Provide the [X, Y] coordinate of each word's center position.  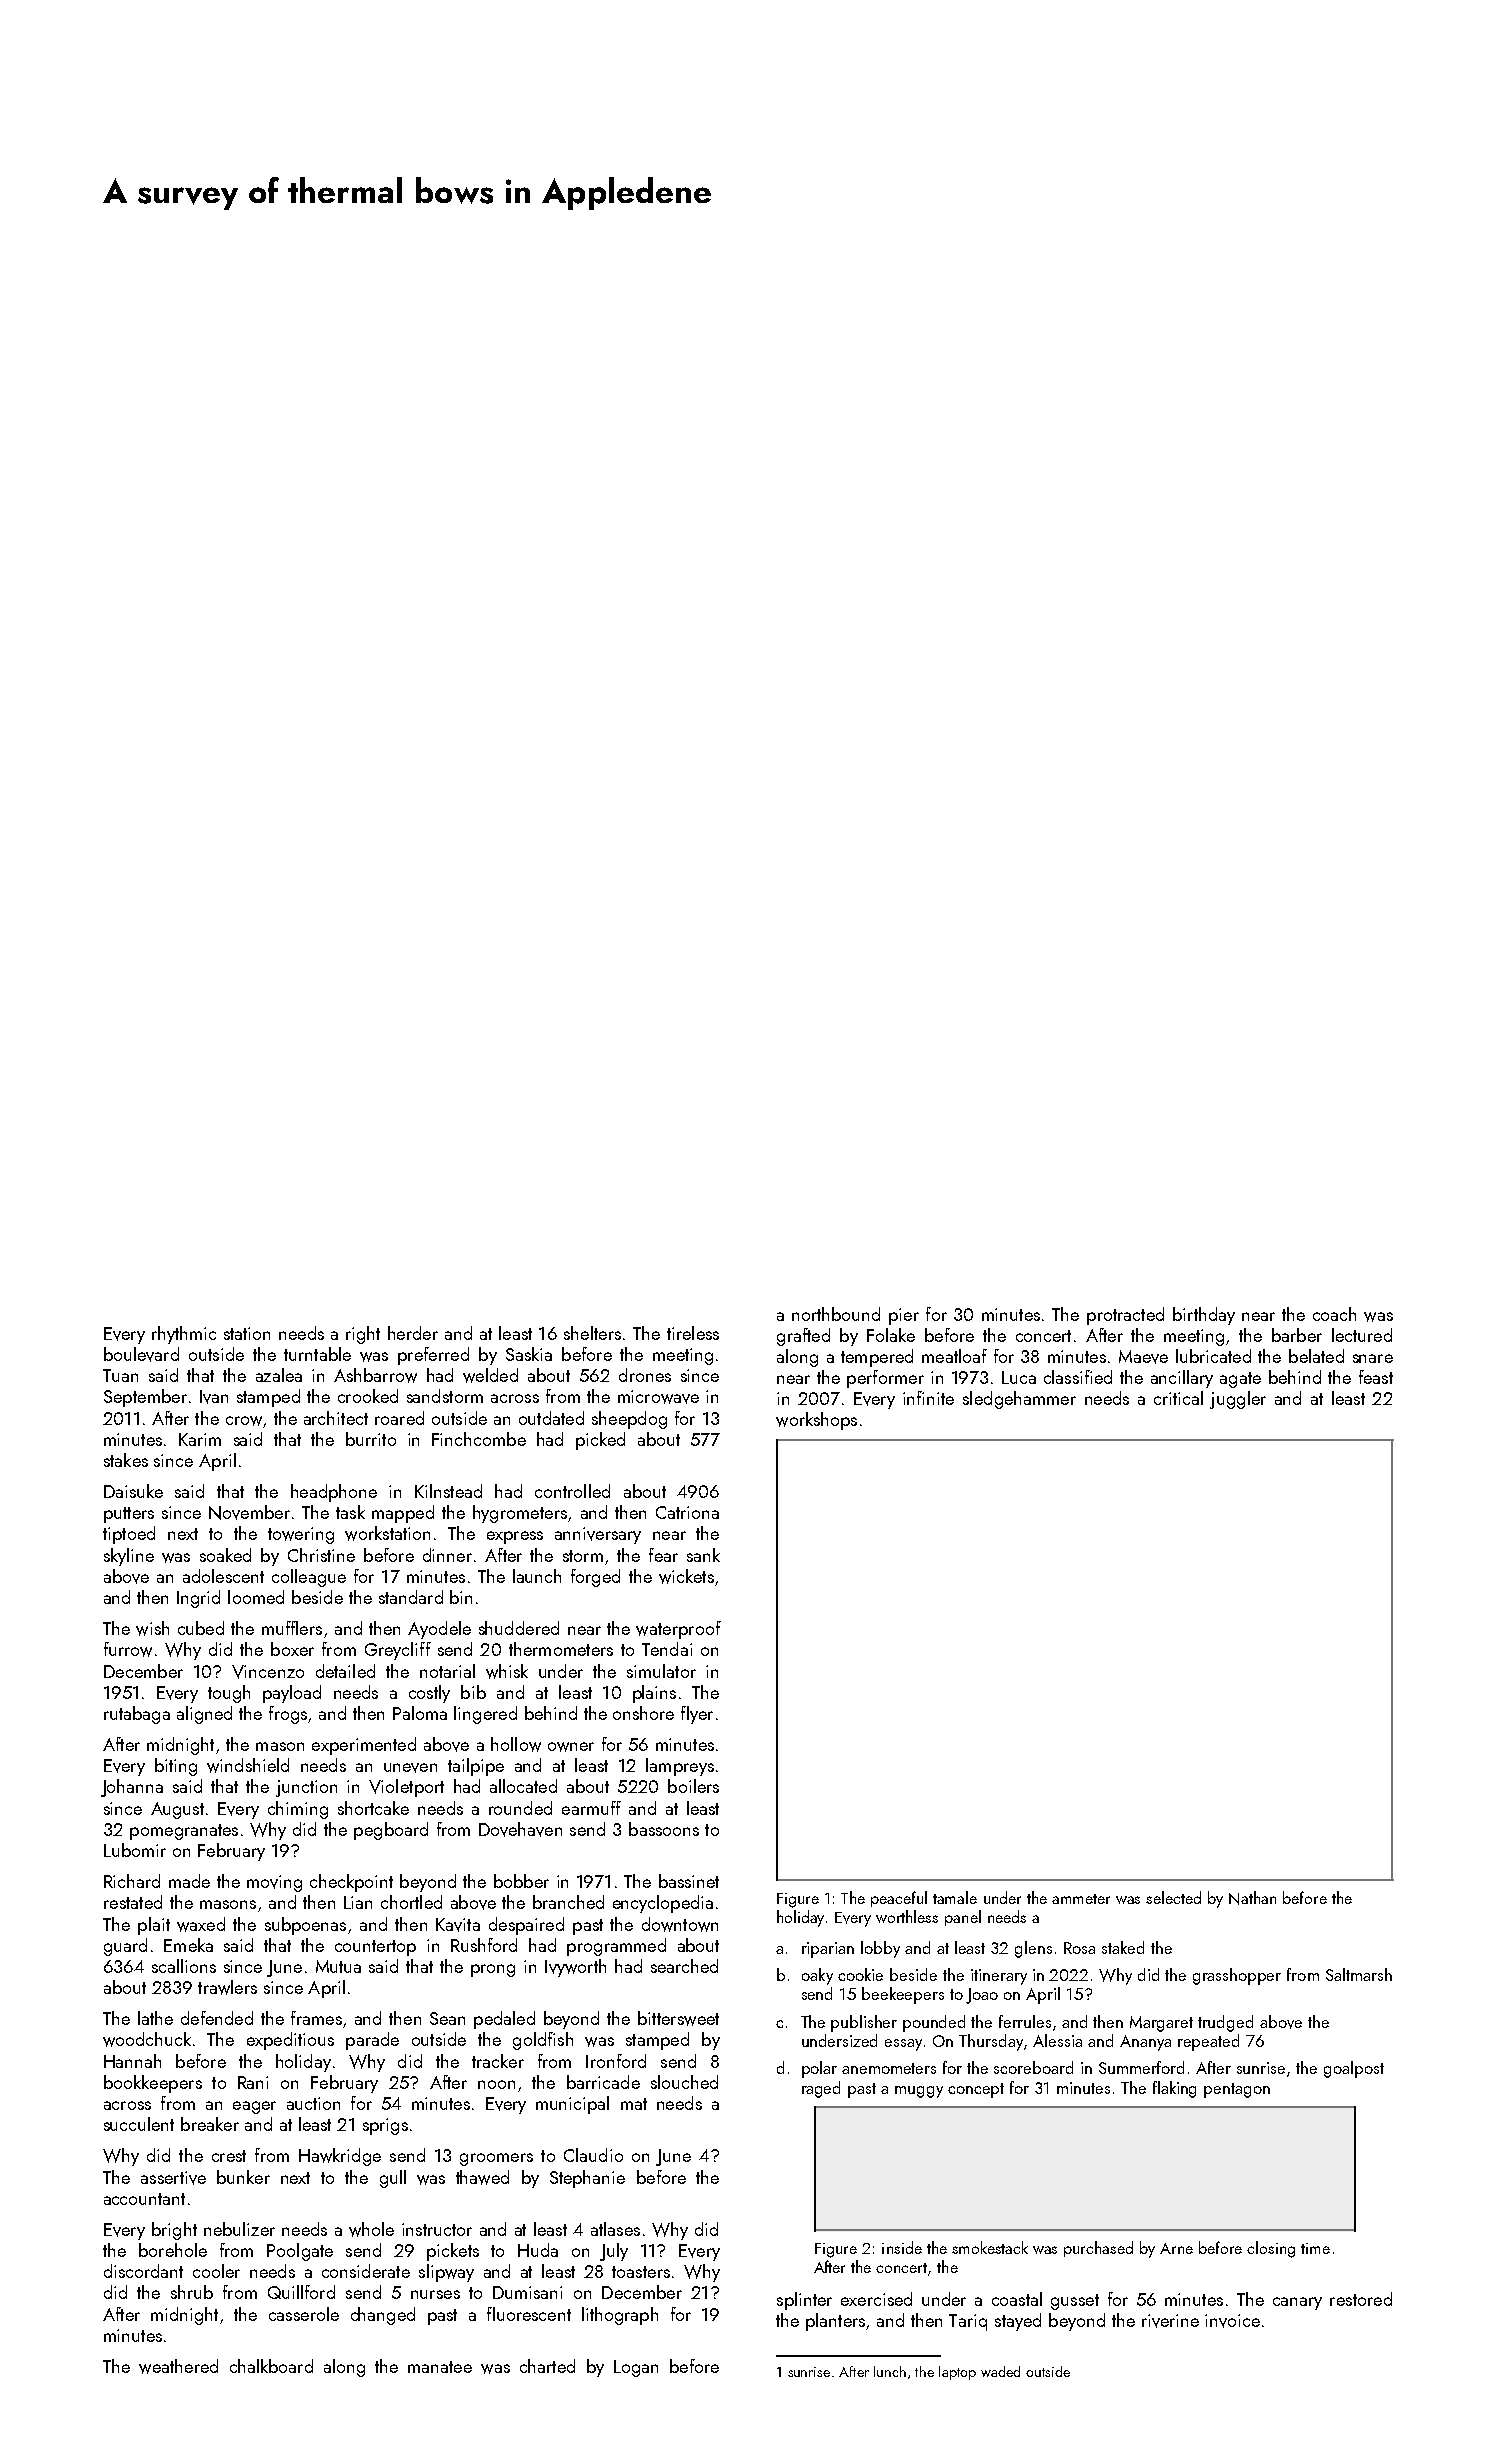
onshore [643, 1713]
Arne [1176, 2248]
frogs [288, 1715]
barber [1297, 1335]
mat [634, 2104]
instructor [437, 2229]
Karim [200, 1439]
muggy [919, 2092]
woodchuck [147, 2039]
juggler [1238, 1400]
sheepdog [629, 1420]
